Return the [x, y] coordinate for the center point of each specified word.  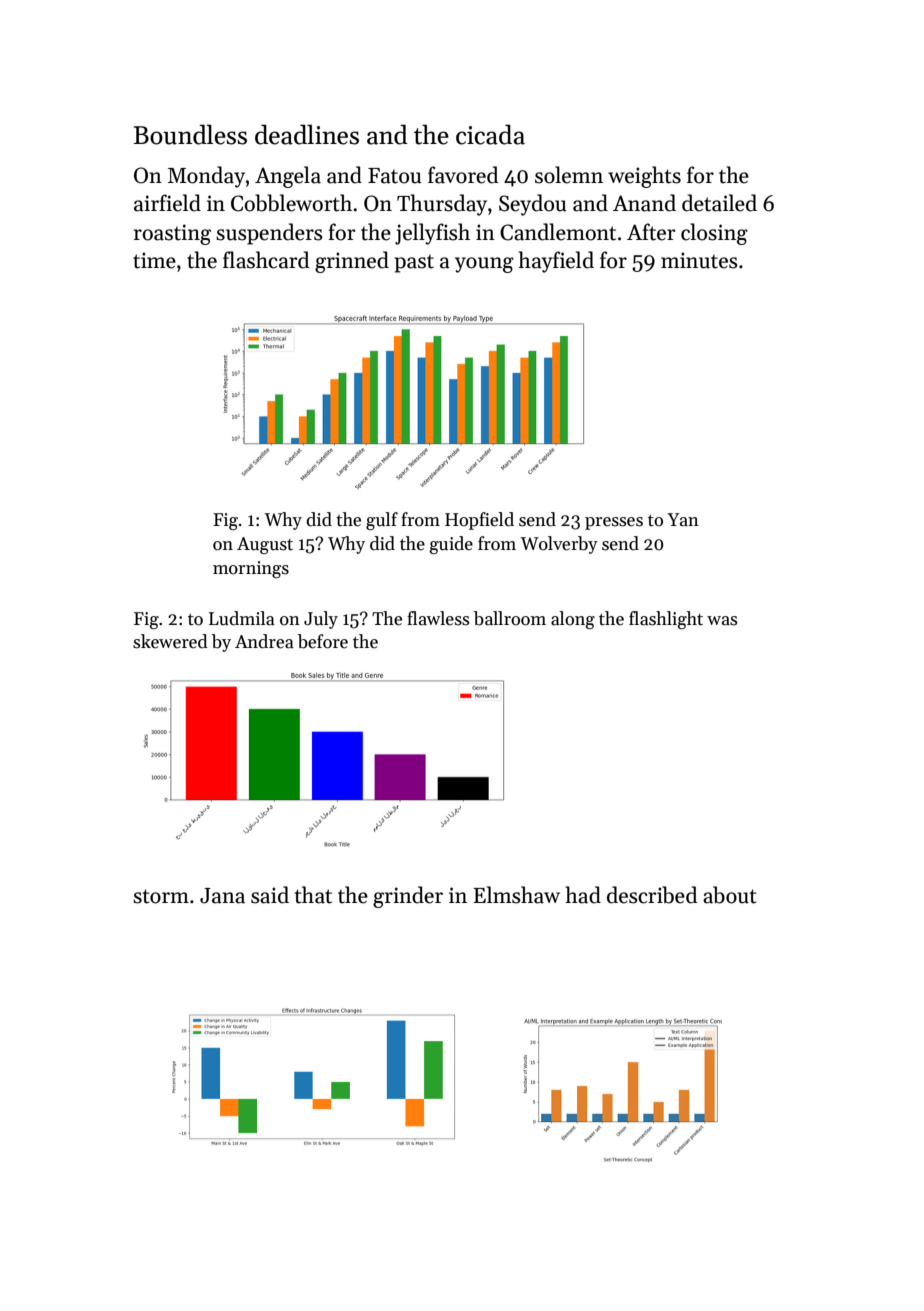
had [583, 895]
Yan [683, 520]
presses [614, 523]
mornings [251, 569]
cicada [490, 134]
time [154, 260]
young [484, 265]
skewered [170, 641]
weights [644, 177]
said [270, 895]
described [652, 895]
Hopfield [479, 521]
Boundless [190, 134]
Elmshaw [516, 895]
